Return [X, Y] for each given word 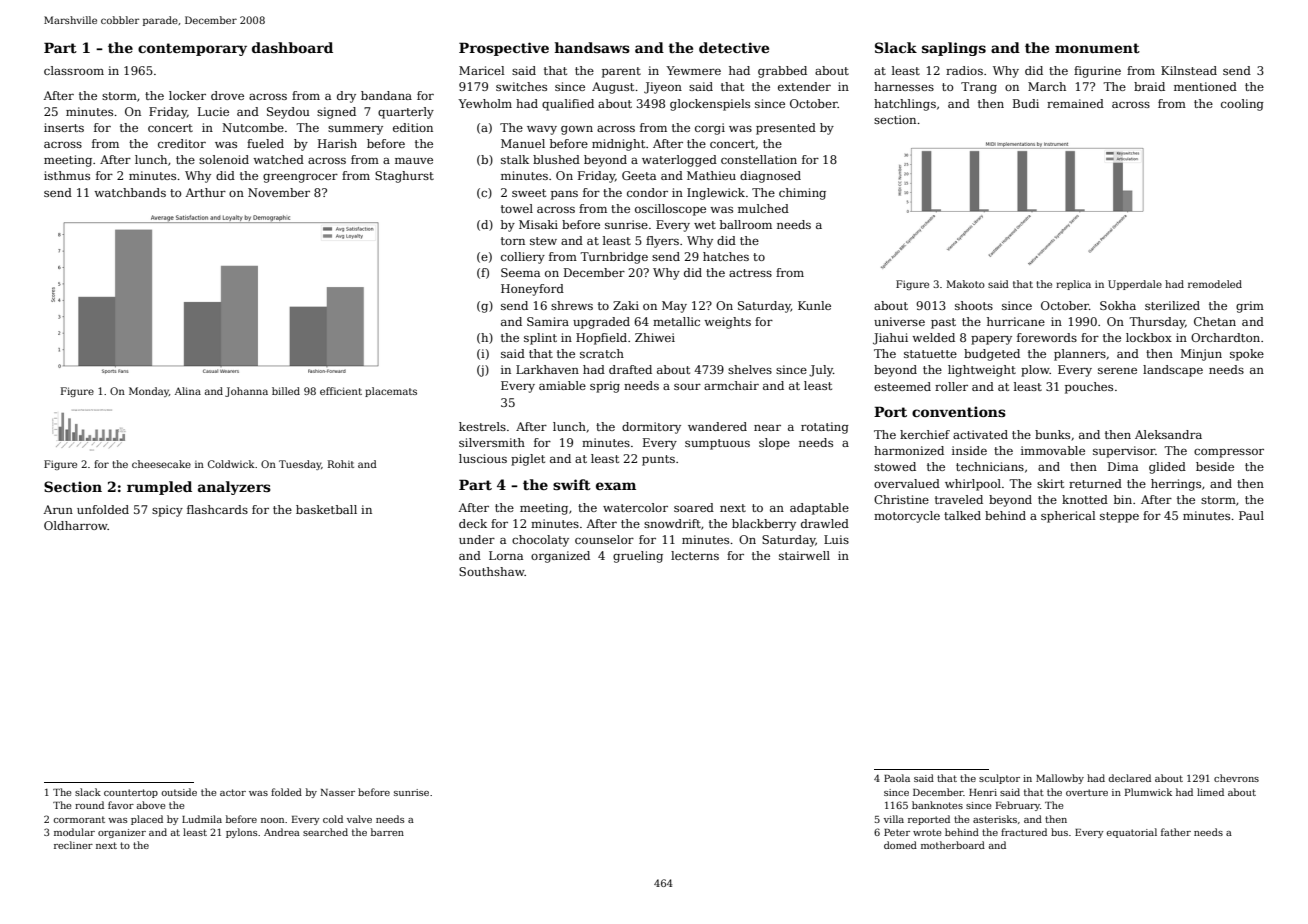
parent [621, 72]
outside [179, 792]
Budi [1026, 103]
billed [286, 391]
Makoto [965, 284]
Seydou [288, 113]
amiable [562, 385]
